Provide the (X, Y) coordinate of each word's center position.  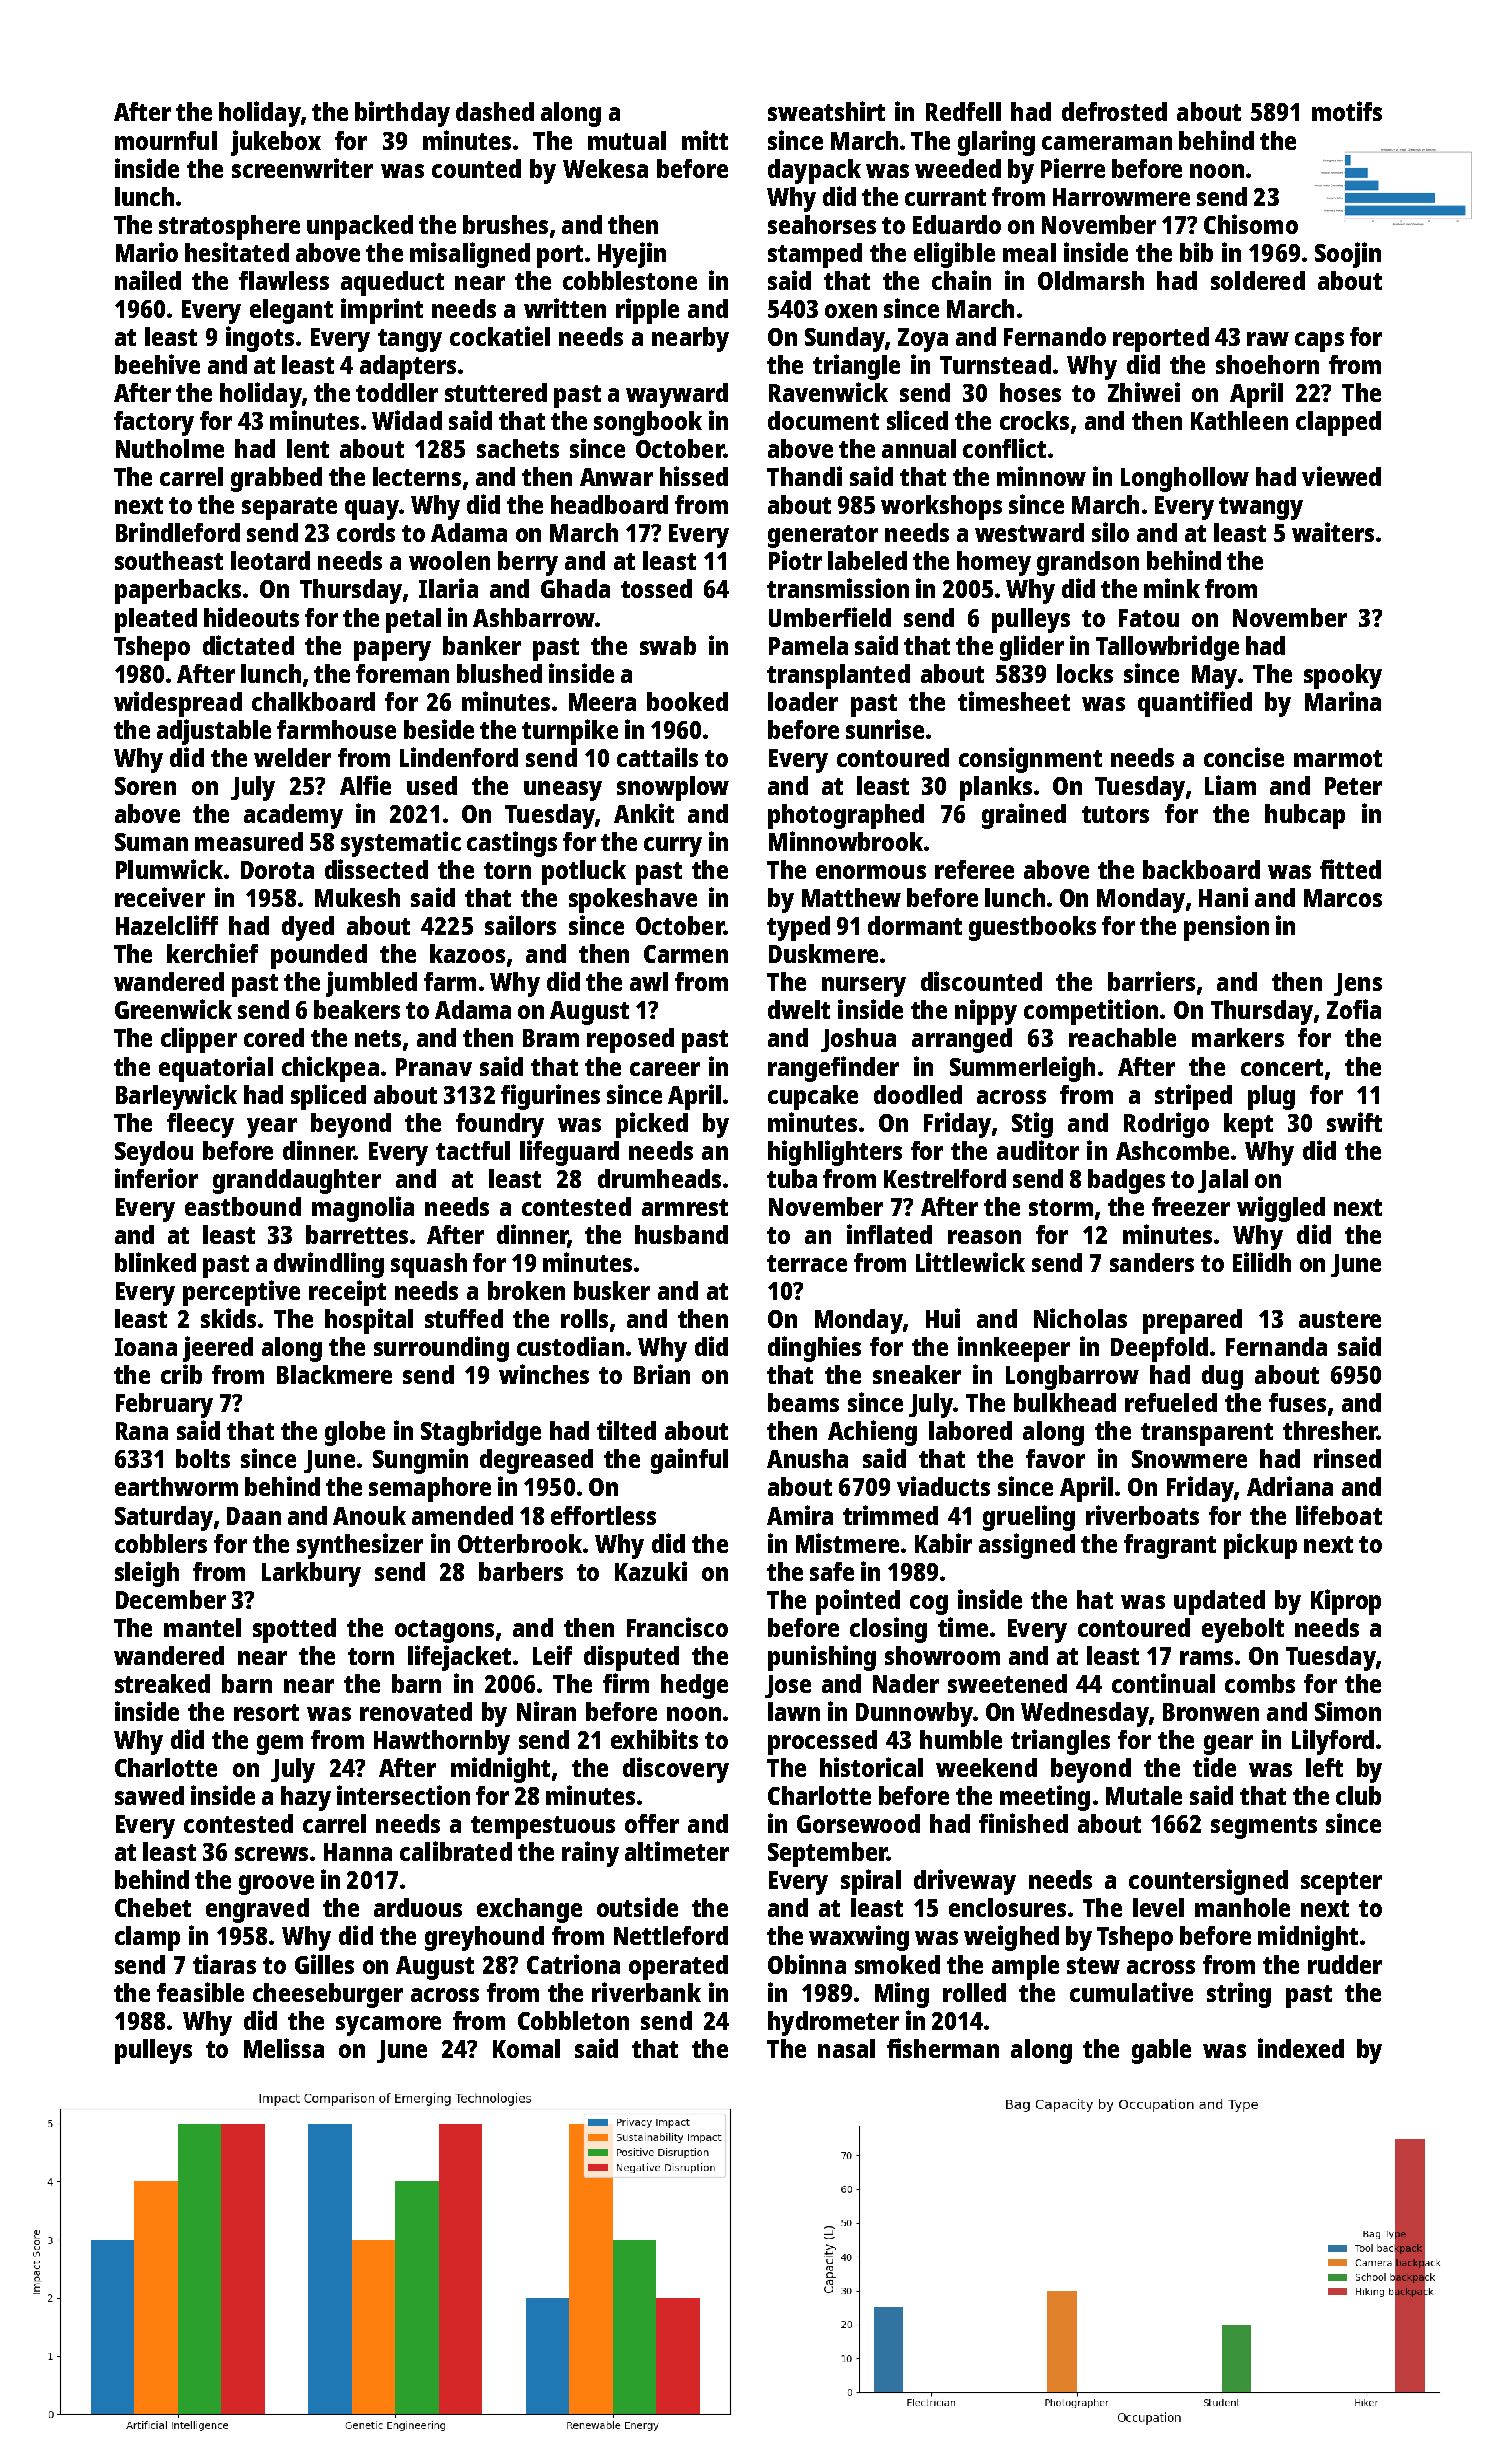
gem (280, 1745)
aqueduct (392, 283)
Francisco (677, 1627)
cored (274, 1037)
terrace (807, 1263)
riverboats (1142, 1515)
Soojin (1348, 255)
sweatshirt (826, 111)
